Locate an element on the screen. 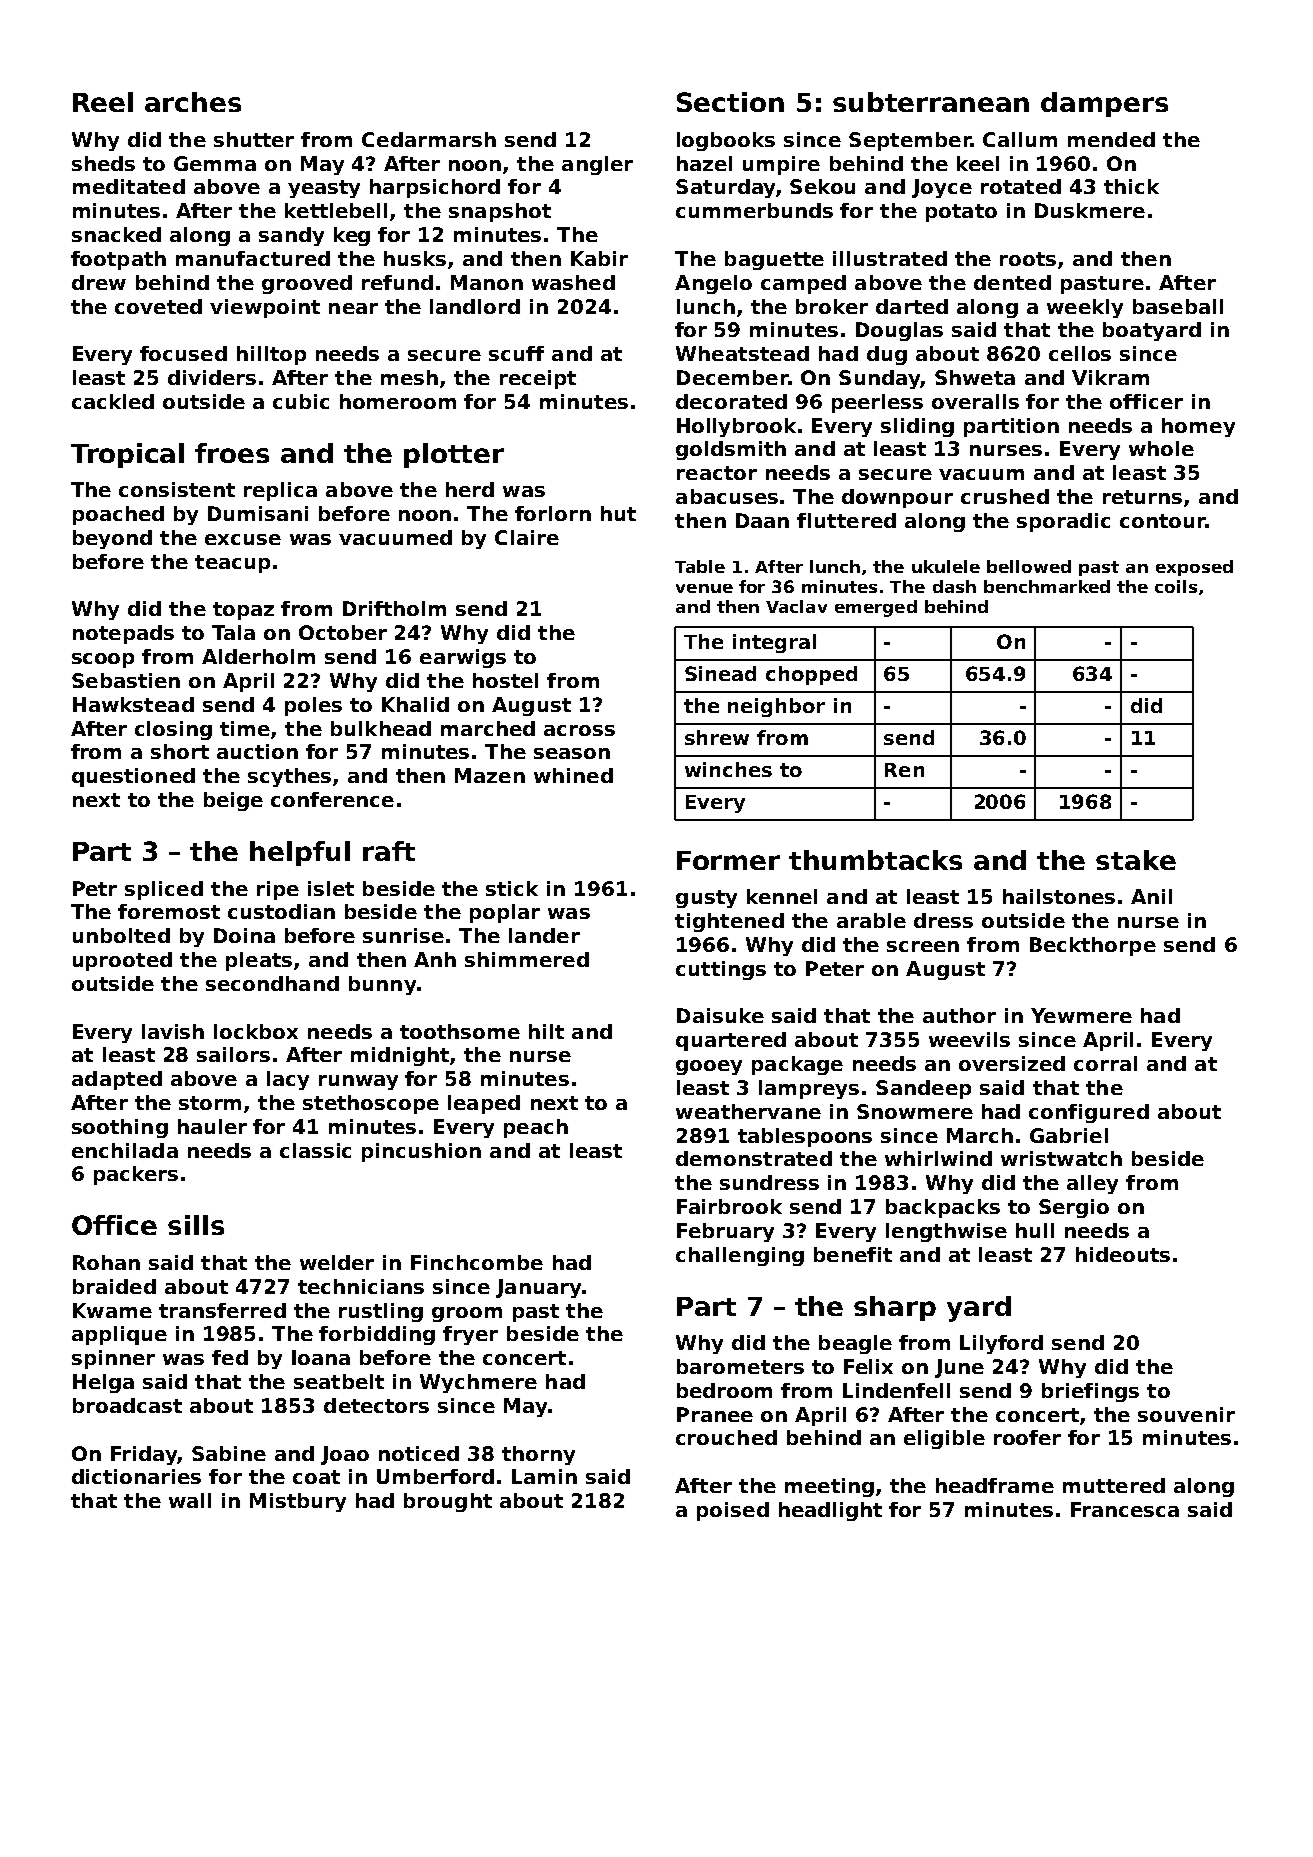  coils is located at coordinates (1176, 586).
